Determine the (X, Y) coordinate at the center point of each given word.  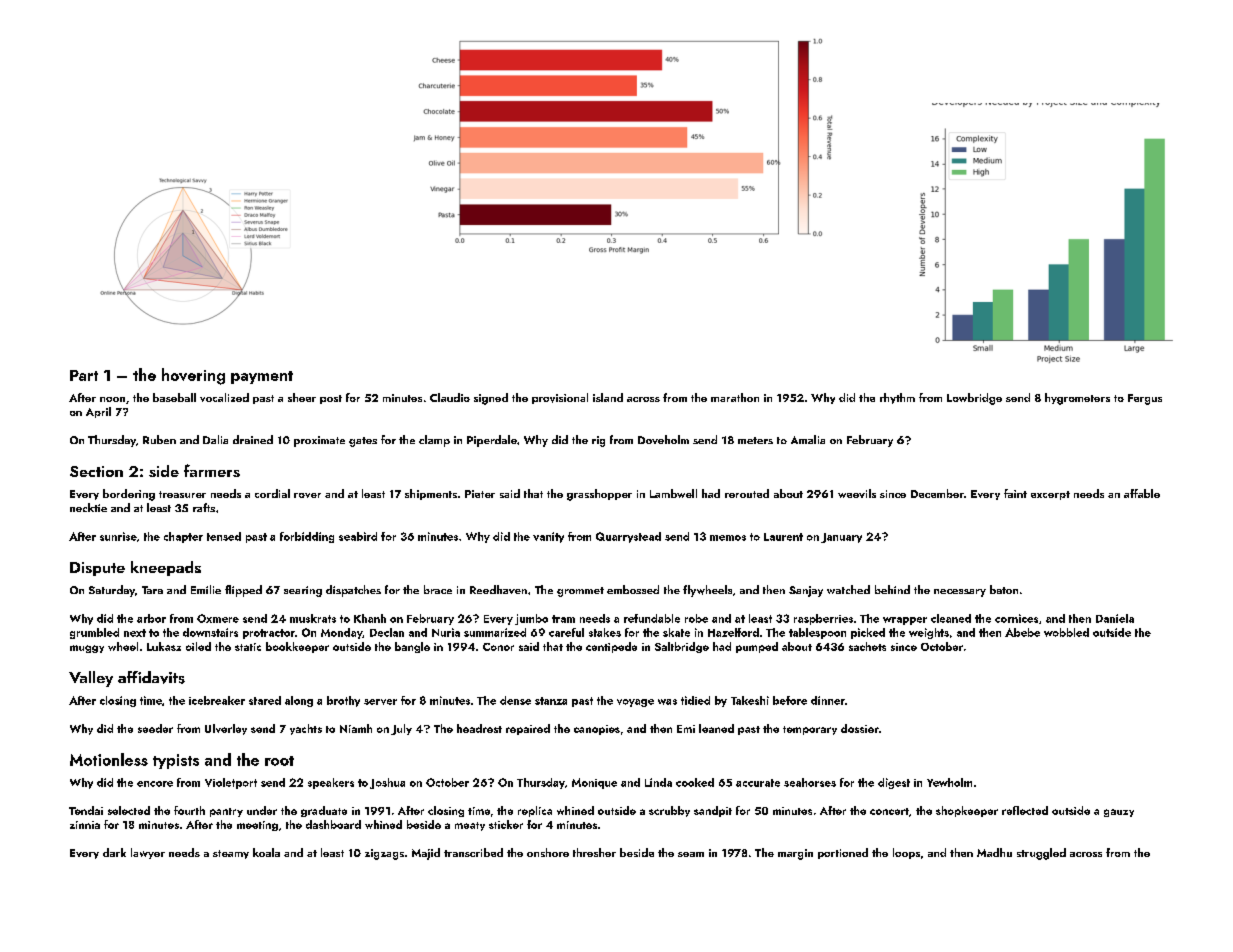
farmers (212, 470)
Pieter (480, 494)
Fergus (1145, 399)
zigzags (384, 854)
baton (1004, 589)
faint (1015, 493)
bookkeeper (297, 647)
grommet (580, 592)
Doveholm (663, 439)
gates (363, 442)
